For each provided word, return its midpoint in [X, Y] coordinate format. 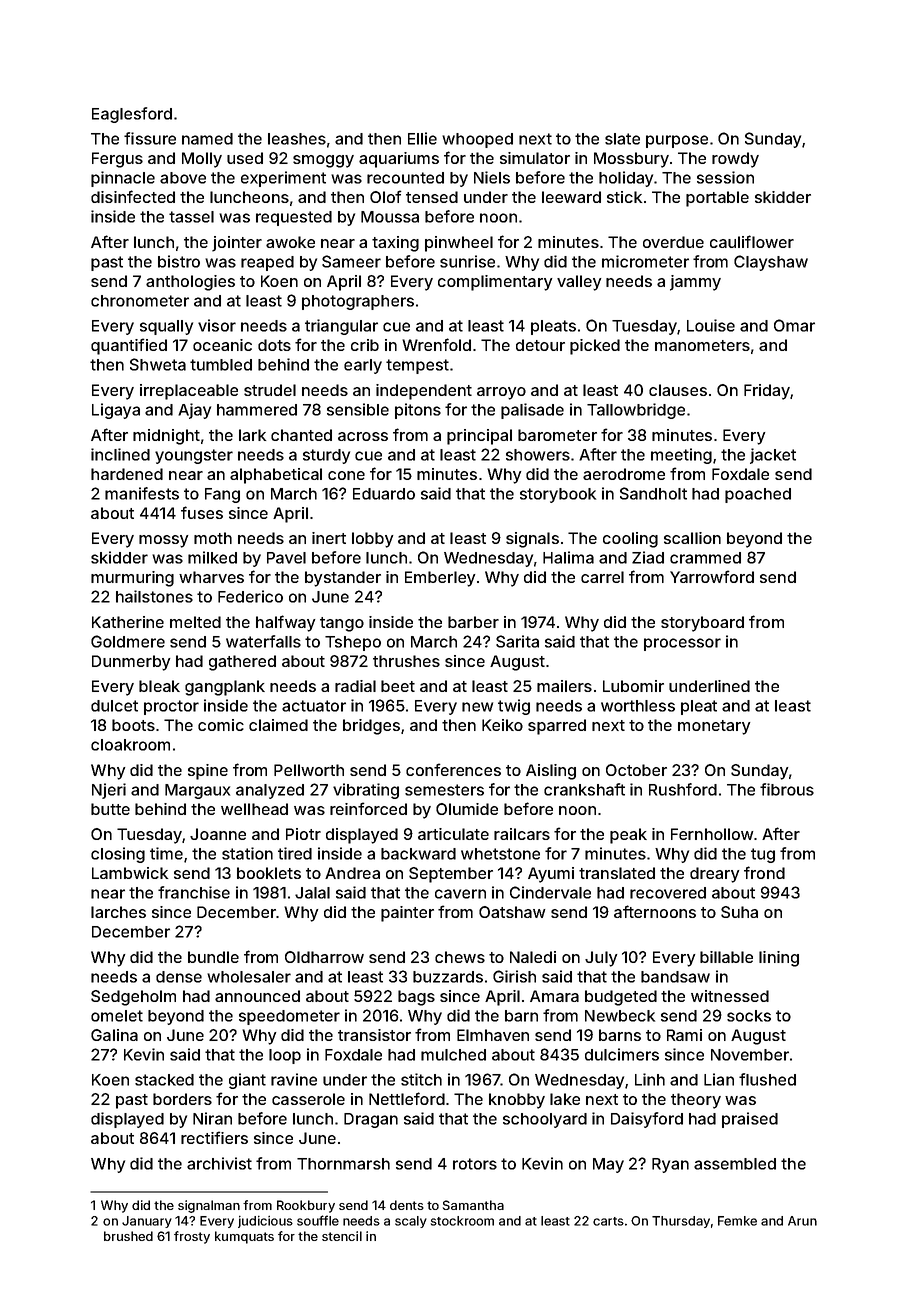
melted [195, 622]
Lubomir [633, 686]
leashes [297, 139]
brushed [128, 1236]
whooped [477, 140]
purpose [677, 141]
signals [532, 540]
